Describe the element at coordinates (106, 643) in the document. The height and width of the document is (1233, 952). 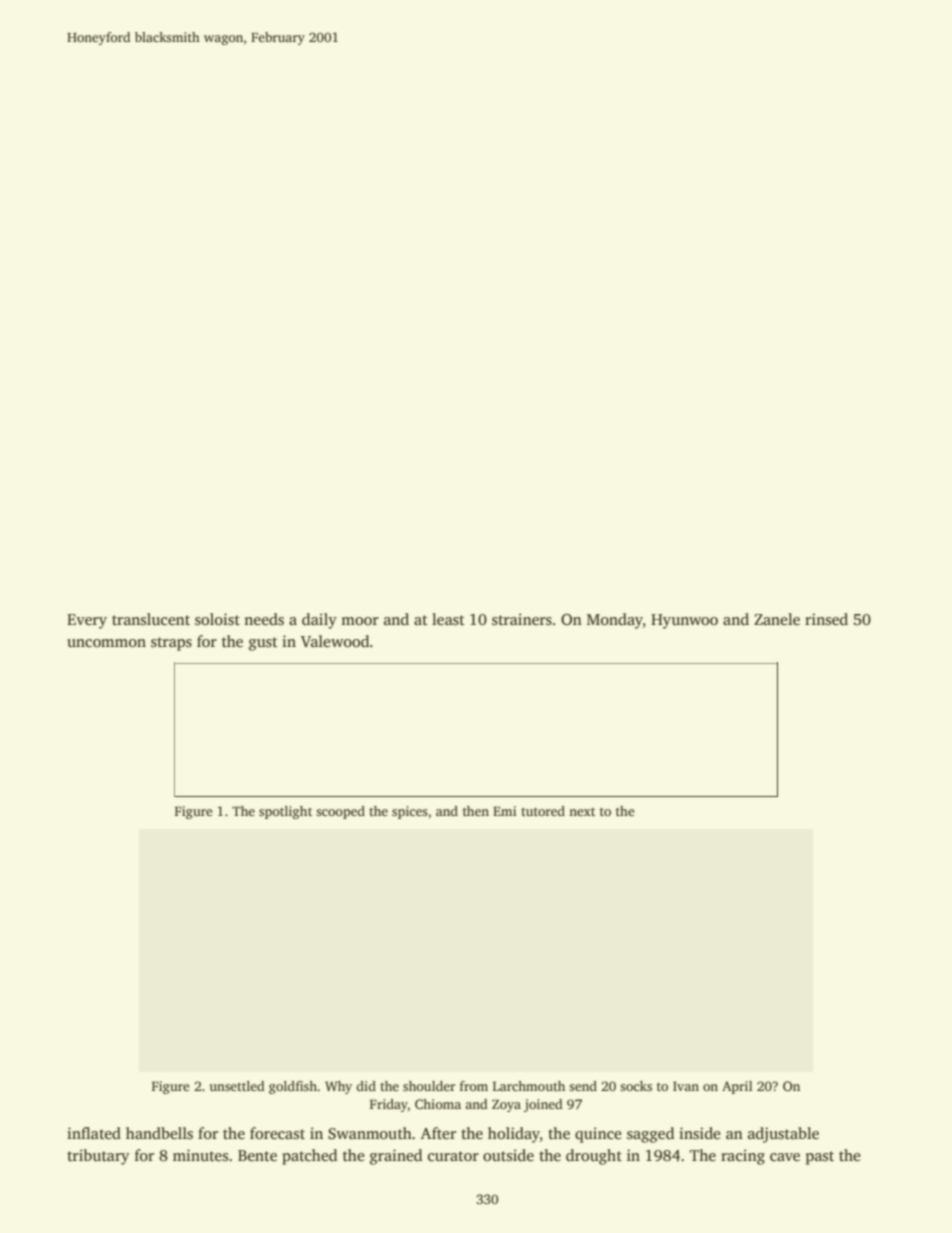
I see `uncommon` at that location.
